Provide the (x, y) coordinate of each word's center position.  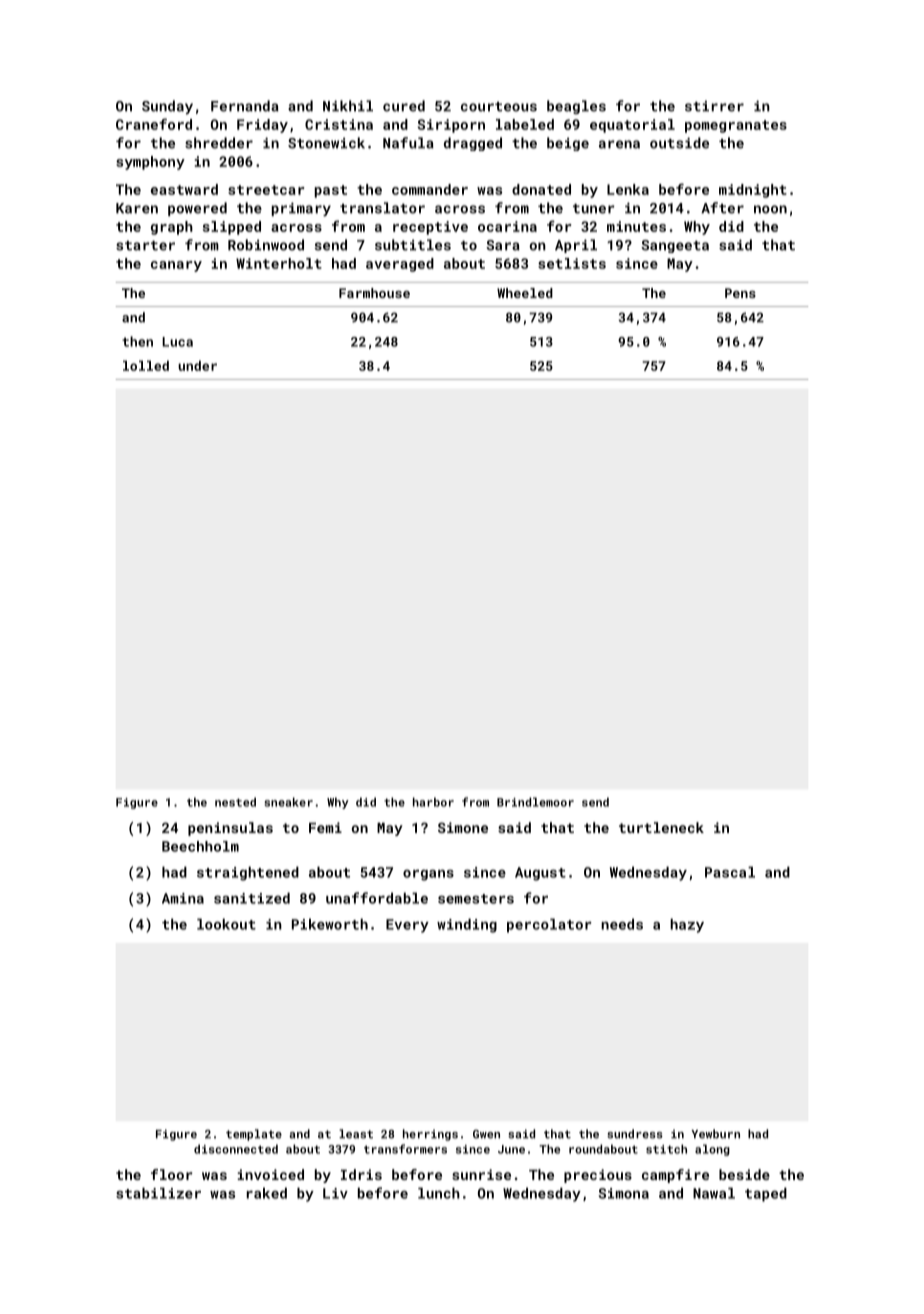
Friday (262, 126)
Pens (740, 293)
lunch (439, 1193)
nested (235, 802)
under (197, 365)
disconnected (236, 1149)
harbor (433, 802)
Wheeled (525, 293)
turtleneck (661, 827)
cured (404, 106)
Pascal (730, 872)
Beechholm (200, 846)
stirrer (714, 106)
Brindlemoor (535, 802)
